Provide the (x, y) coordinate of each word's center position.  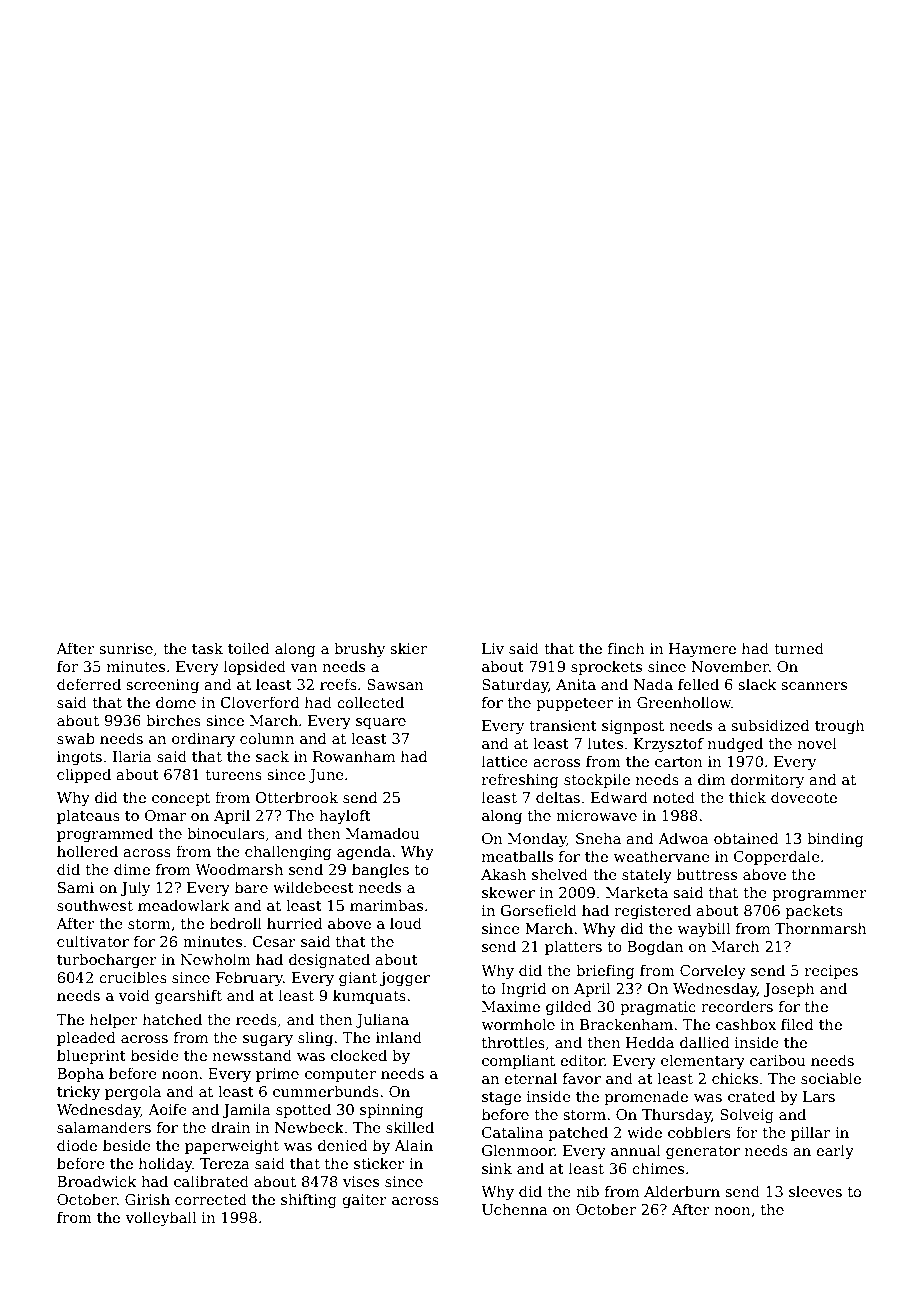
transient (563, 725)
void (134, 995)
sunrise (126, 648)
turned (799, 648)
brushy (359, 649)
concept (181, 799)
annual (636, 1150)
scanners (814, 686)
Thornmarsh (821, 928)
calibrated (211, 1181)
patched (578, 1133)
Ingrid (524, 989)
